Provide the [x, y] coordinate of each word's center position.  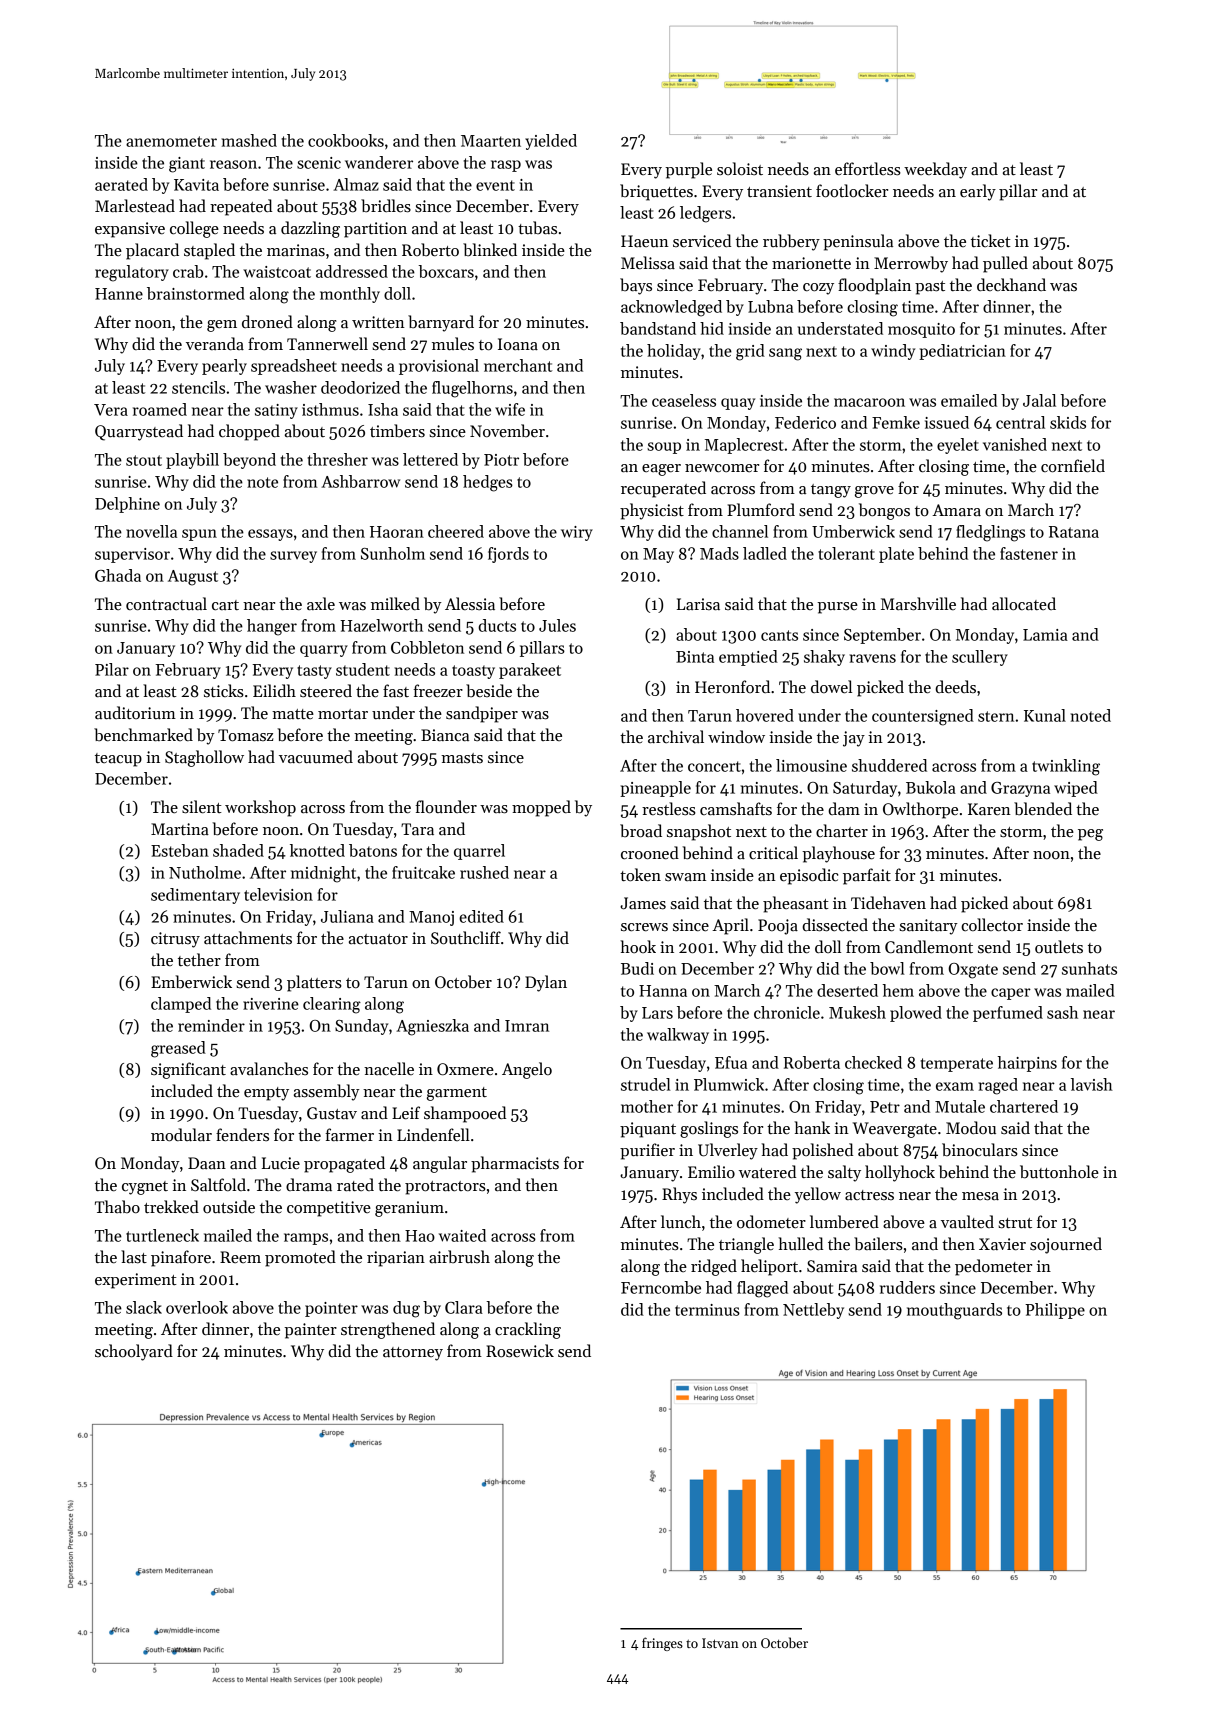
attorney [413, 1354]
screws [644, 927]
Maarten [491, 141]
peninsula [858, 242]
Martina [180, 829]
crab [188, 271]
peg [1090, 835]
